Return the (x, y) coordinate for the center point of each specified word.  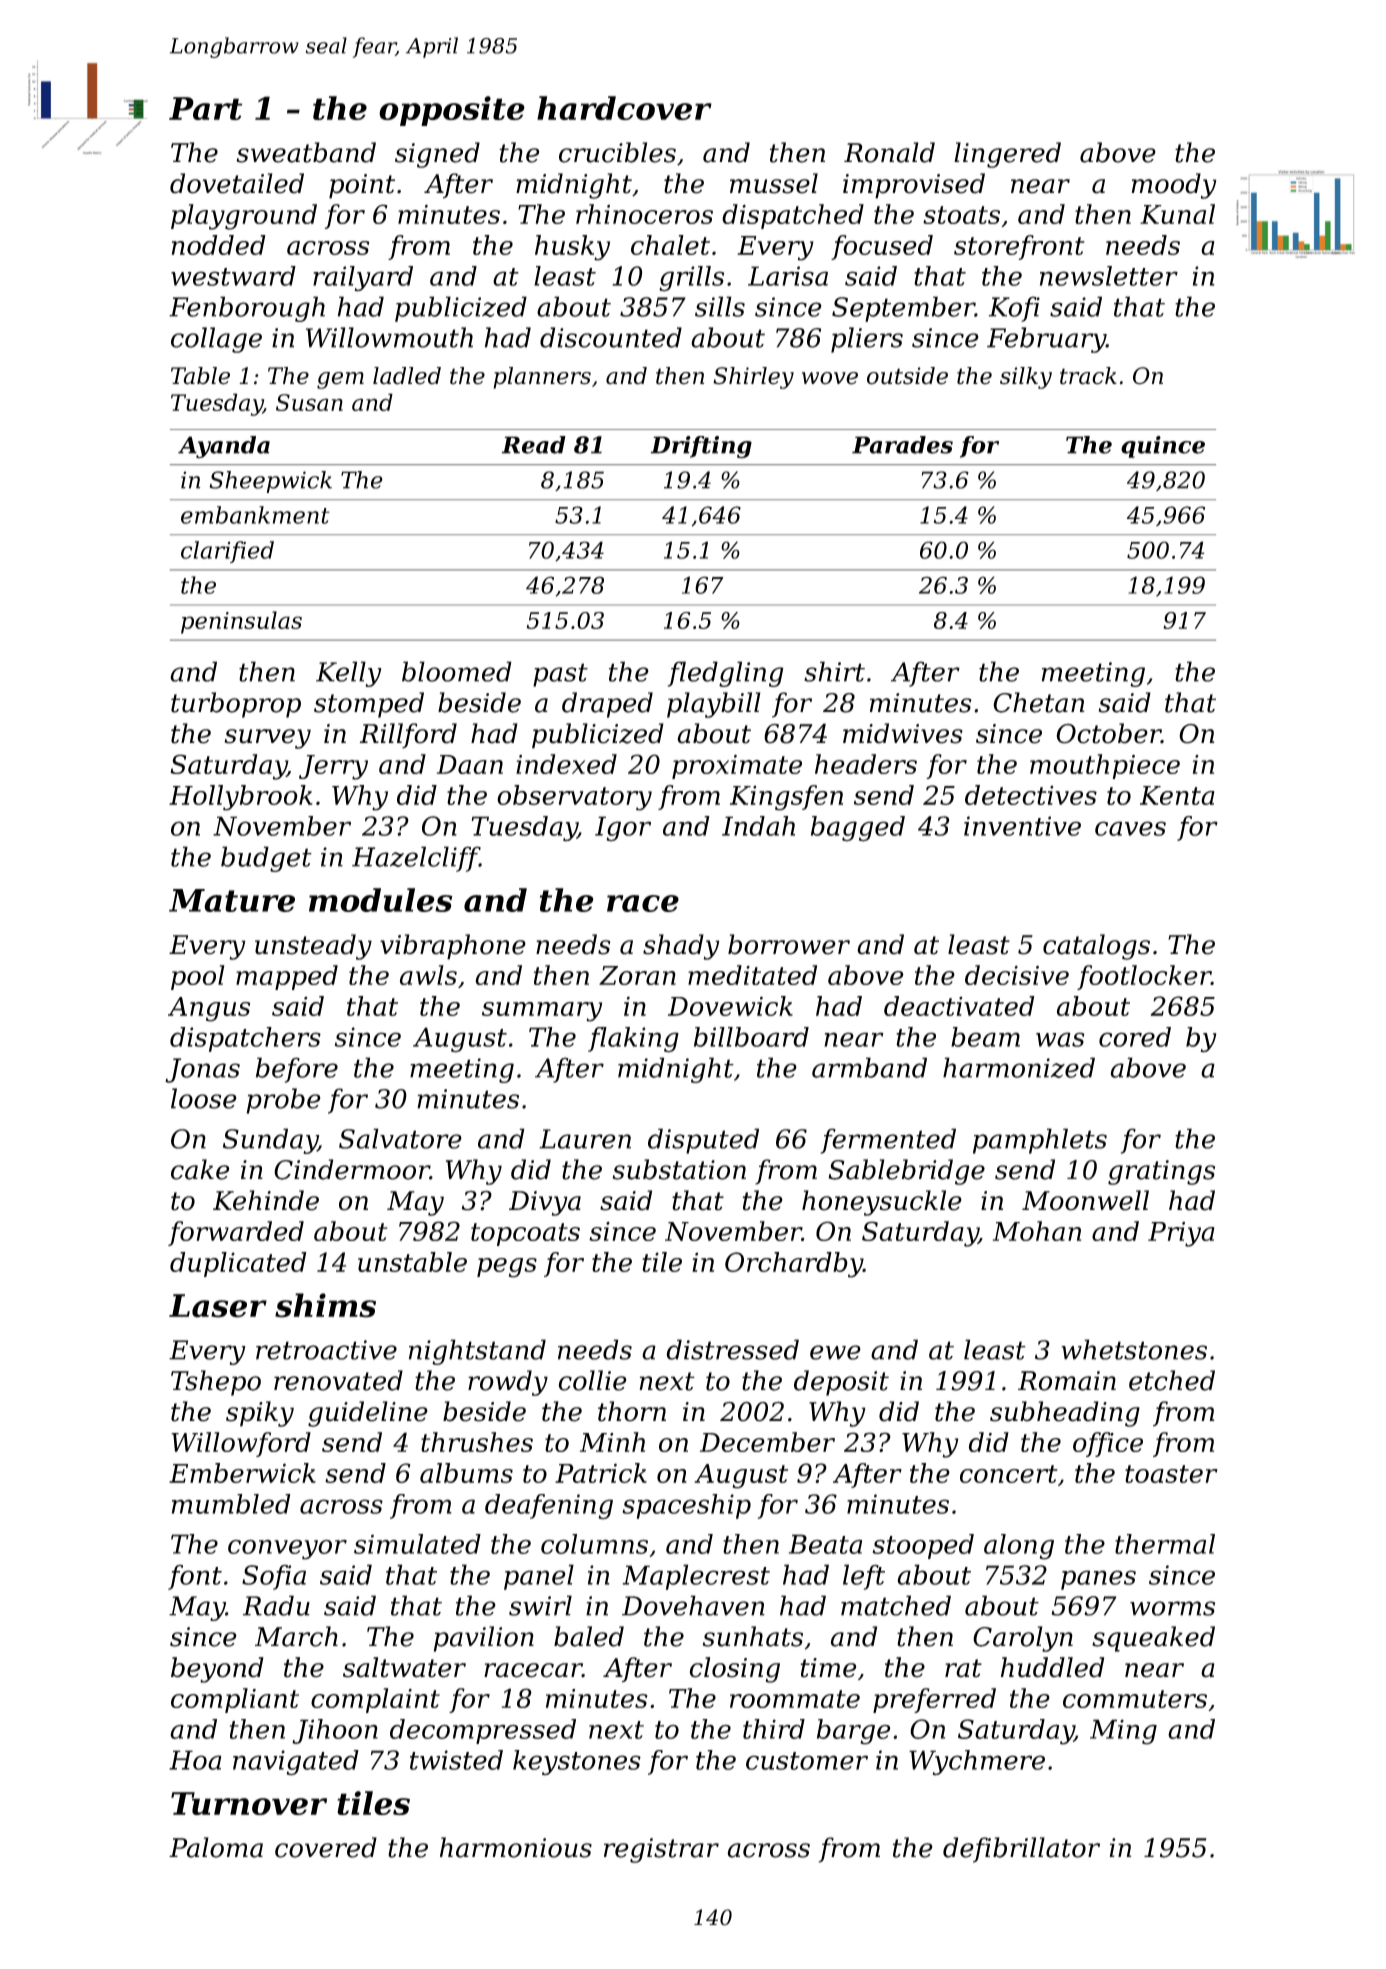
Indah (758, 826)
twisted (456, 1760)
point (362, 186)
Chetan (1039, 702)
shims (325, 1305)
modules (381, 900)
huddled (1052, 1667)
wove (830, 378)
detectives (1031, 795)
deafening (549, 1506)
